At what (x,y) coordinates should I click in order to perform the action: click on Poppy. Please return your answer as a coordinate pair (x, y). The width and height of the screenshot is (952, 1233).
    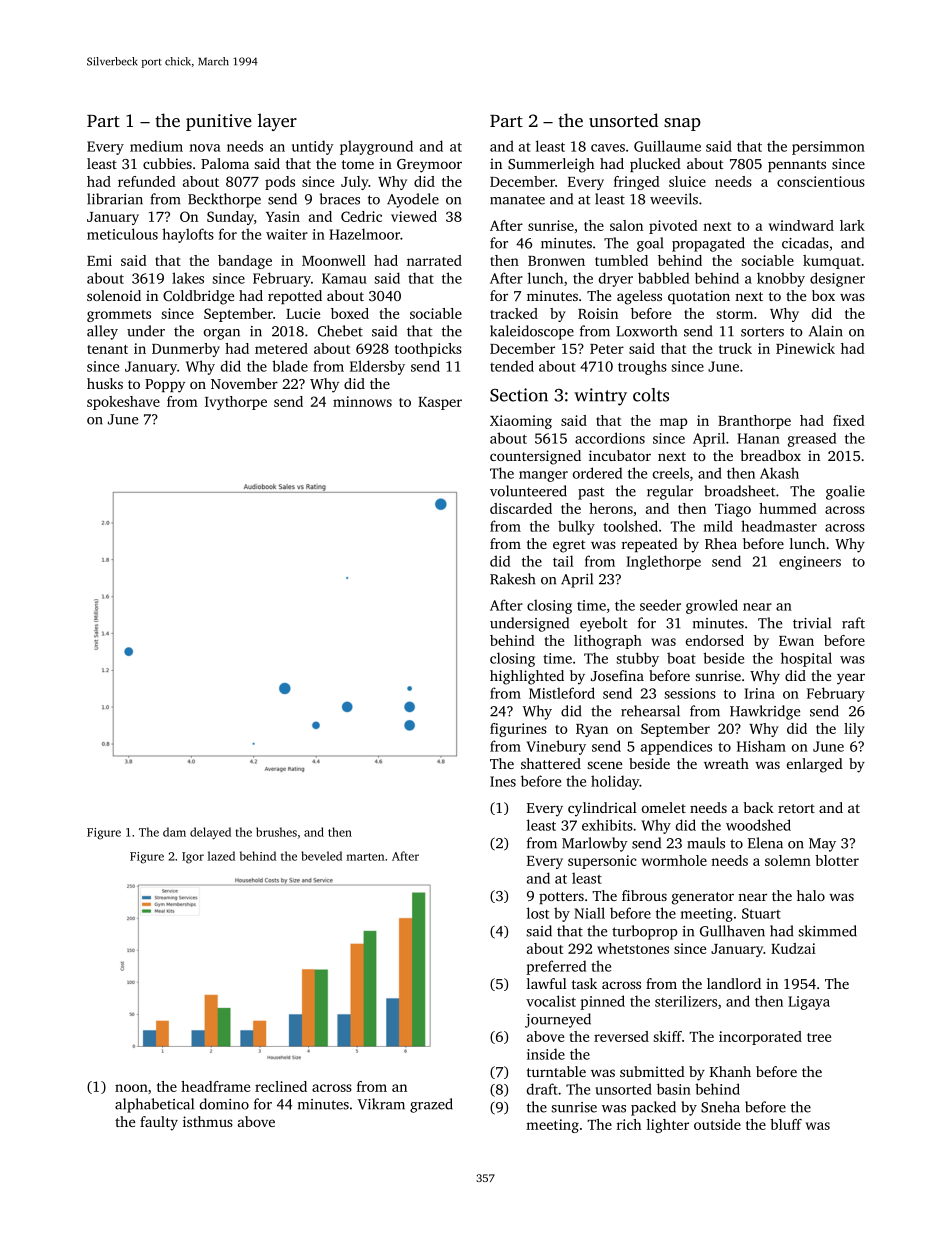
    Looking at the image, I should click on (165, 386).
